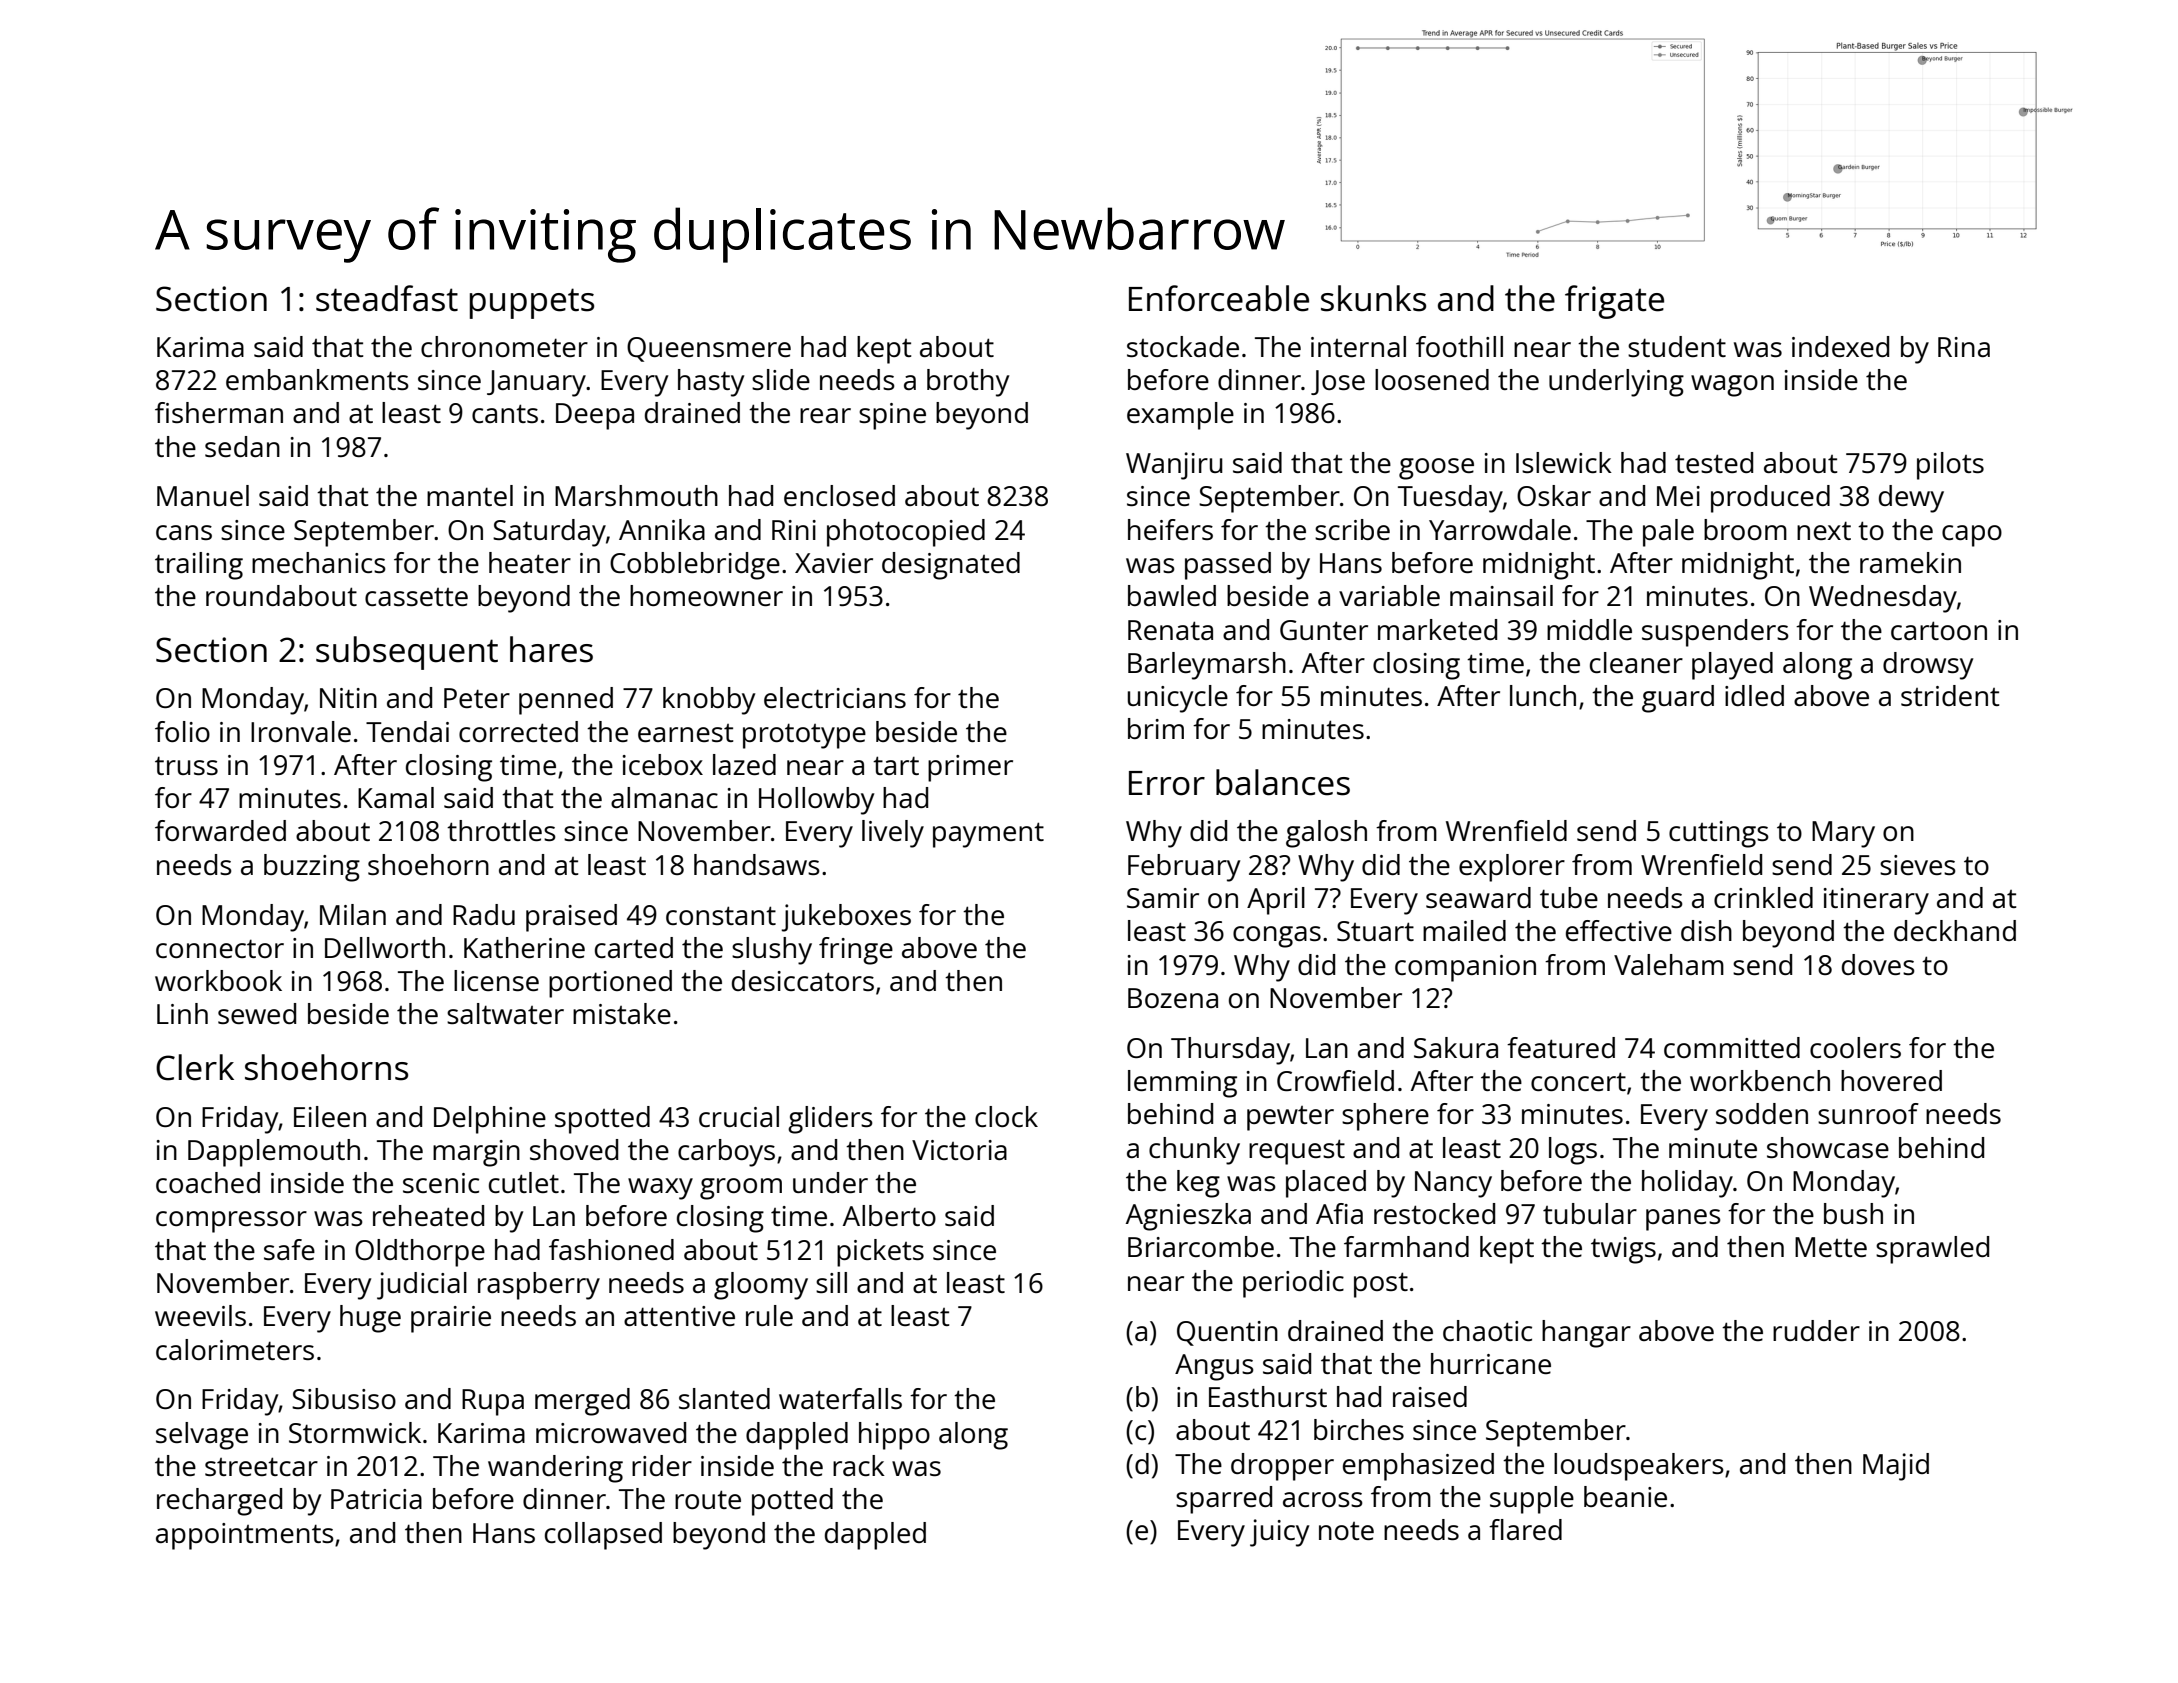  I want to click on connector, so click(220, 948).
